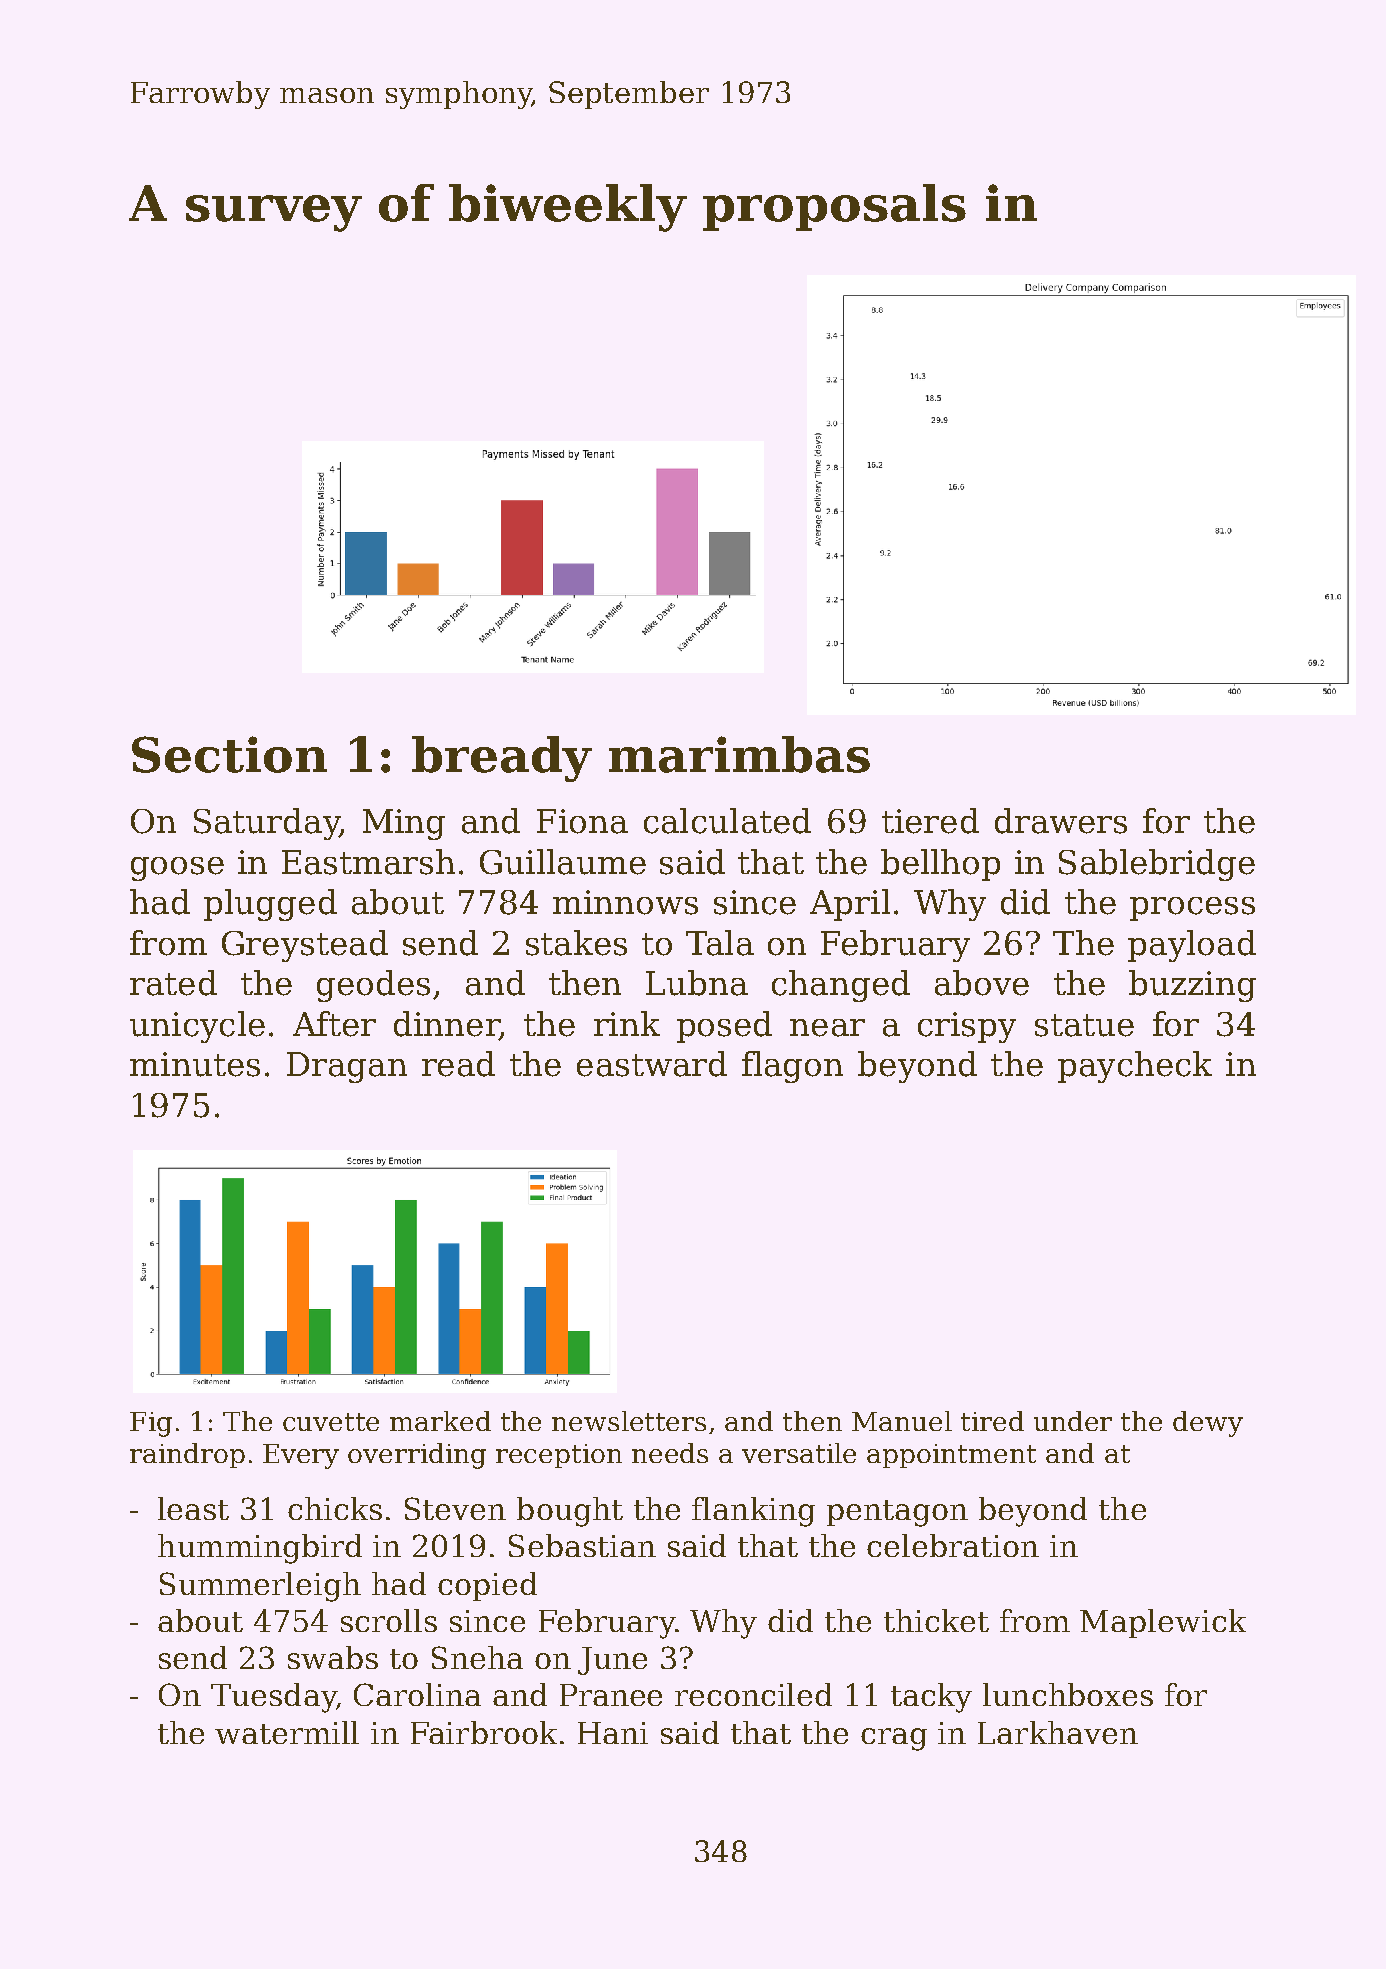 This image has width=1386, height=1969. What do you see at coordinates (389, 1620) in the image?
I see `scrolls` at bounding box center [389, 1620].
